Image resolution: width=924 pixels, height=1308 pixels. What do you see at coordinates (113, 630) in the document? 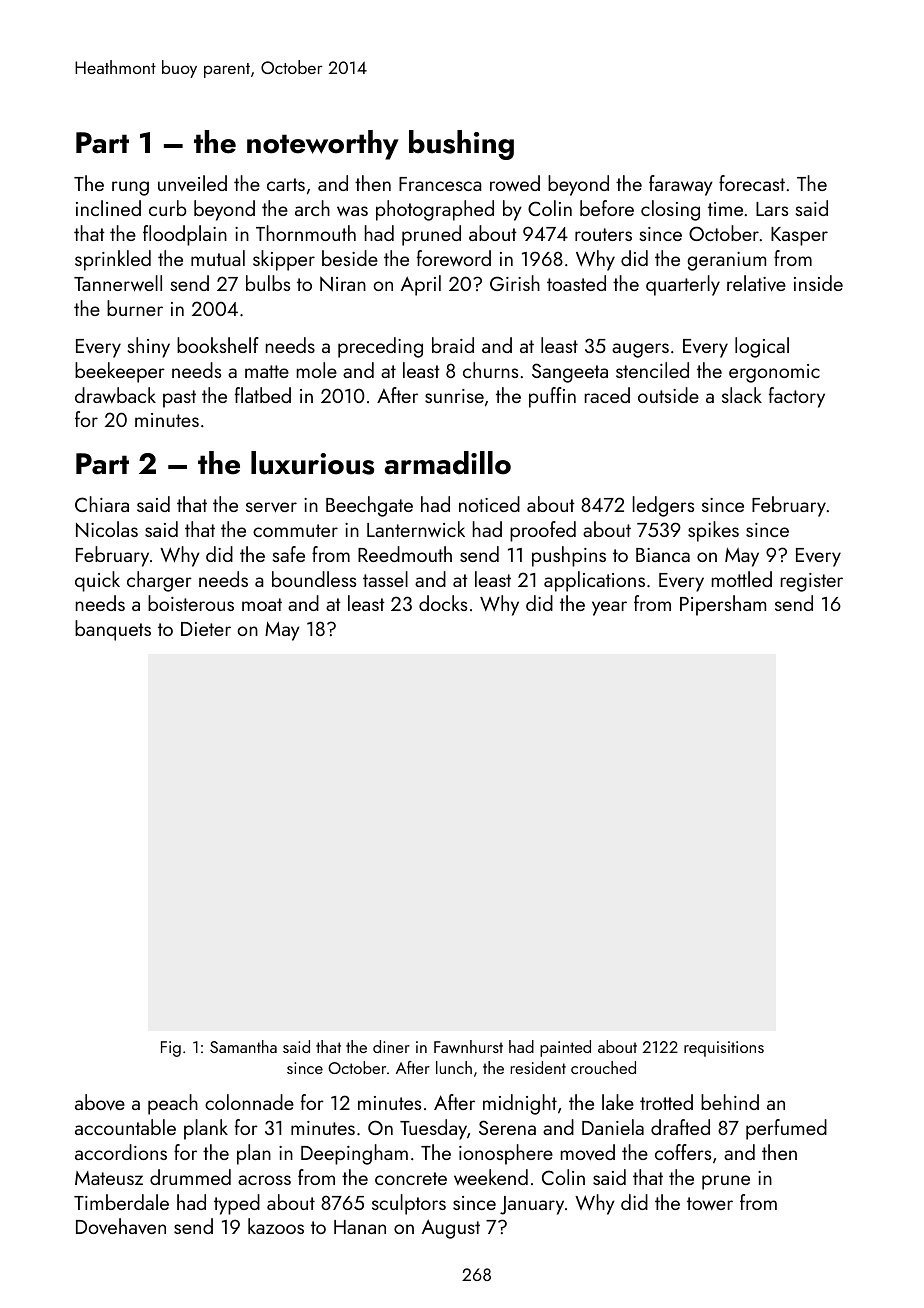
I see `banquets` at bounding box center [113, 630].
